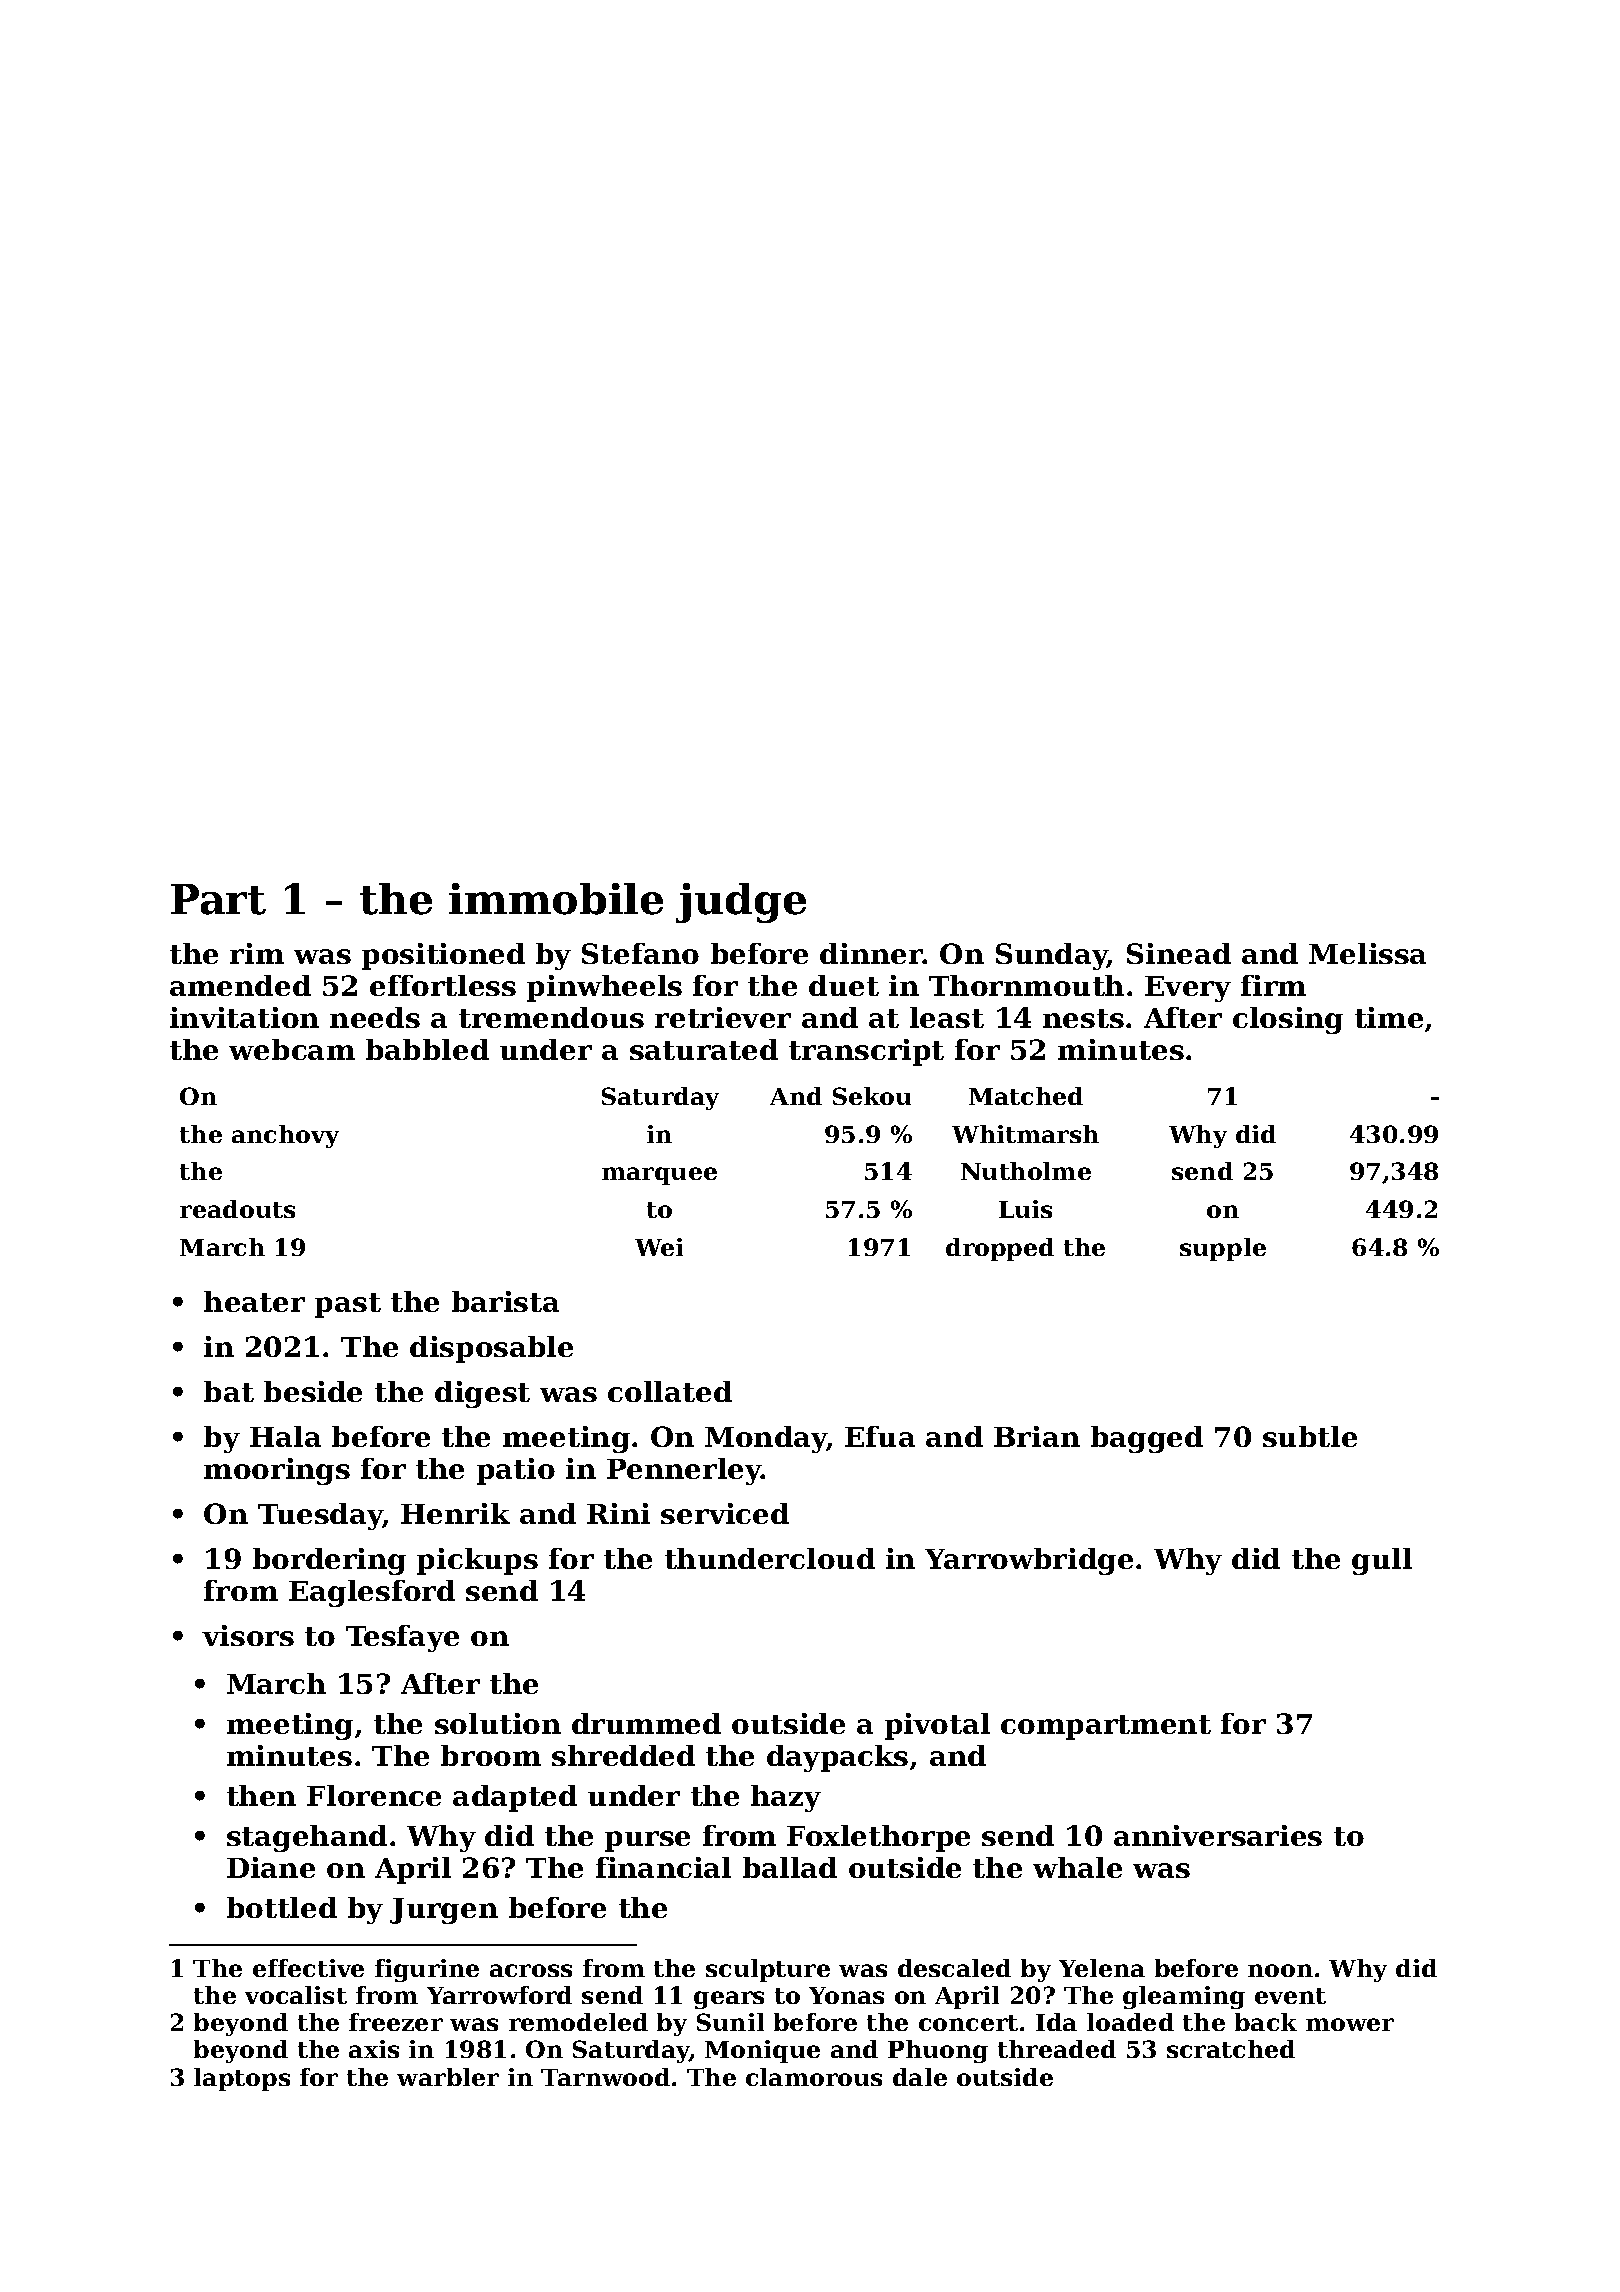  Describe the element at coordinates (1025, 1134) in the screenshot. I see `Whitmarsh` at that location.
